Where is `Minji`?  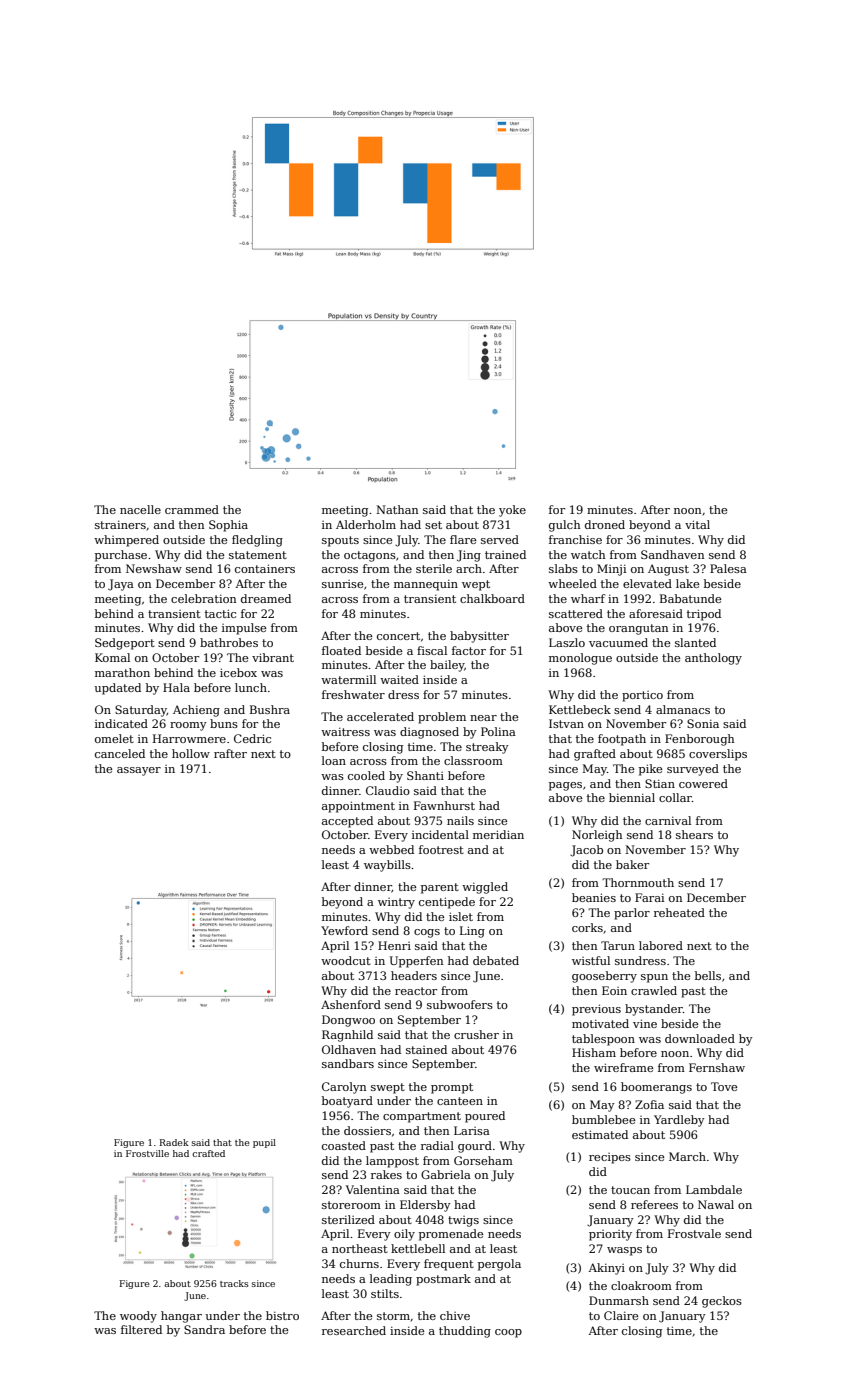 Minji is located at coordinates (611, 570).
